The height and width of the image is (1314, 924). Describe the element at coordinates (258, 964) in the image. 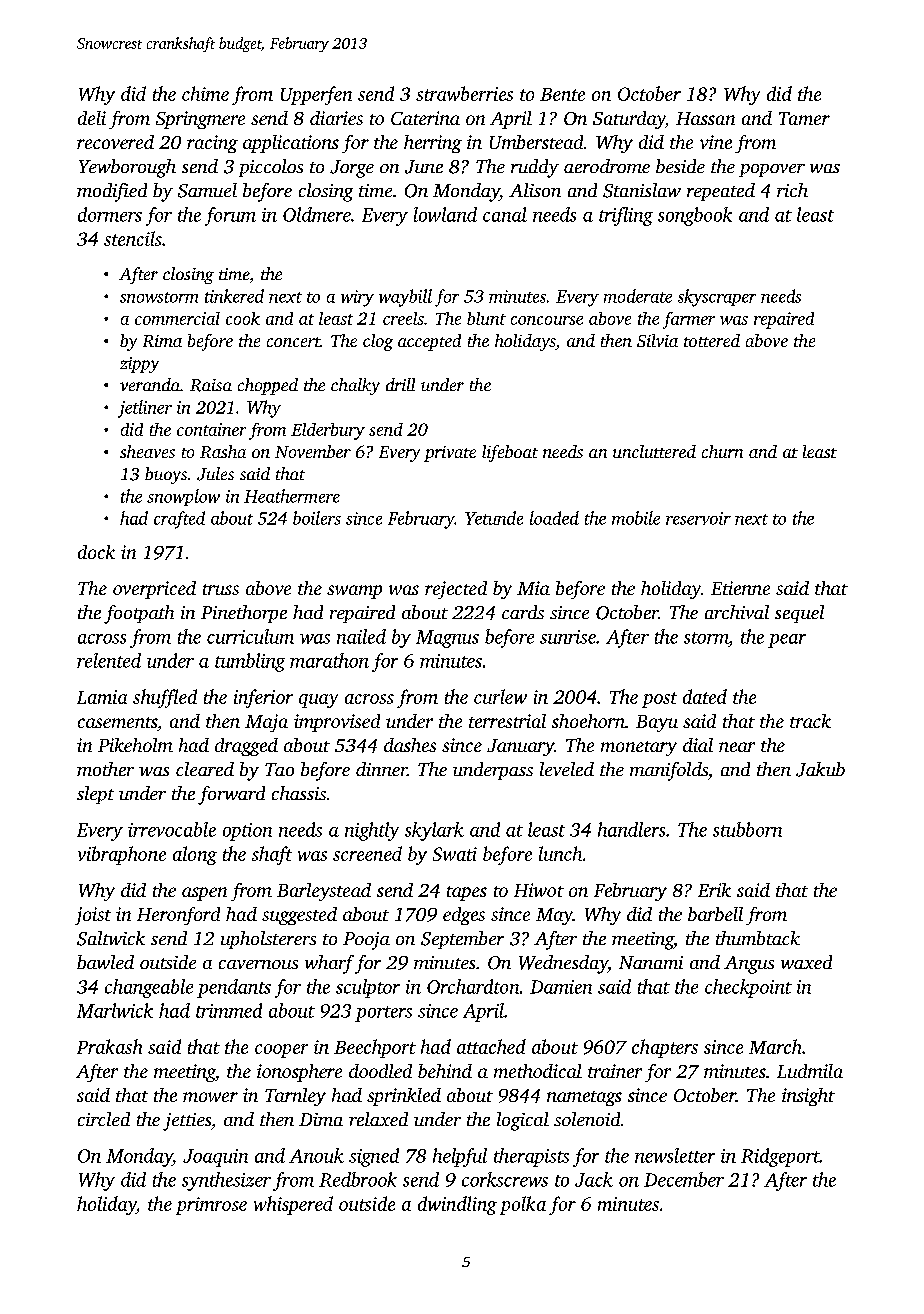

I see `cavernous` at that location.
